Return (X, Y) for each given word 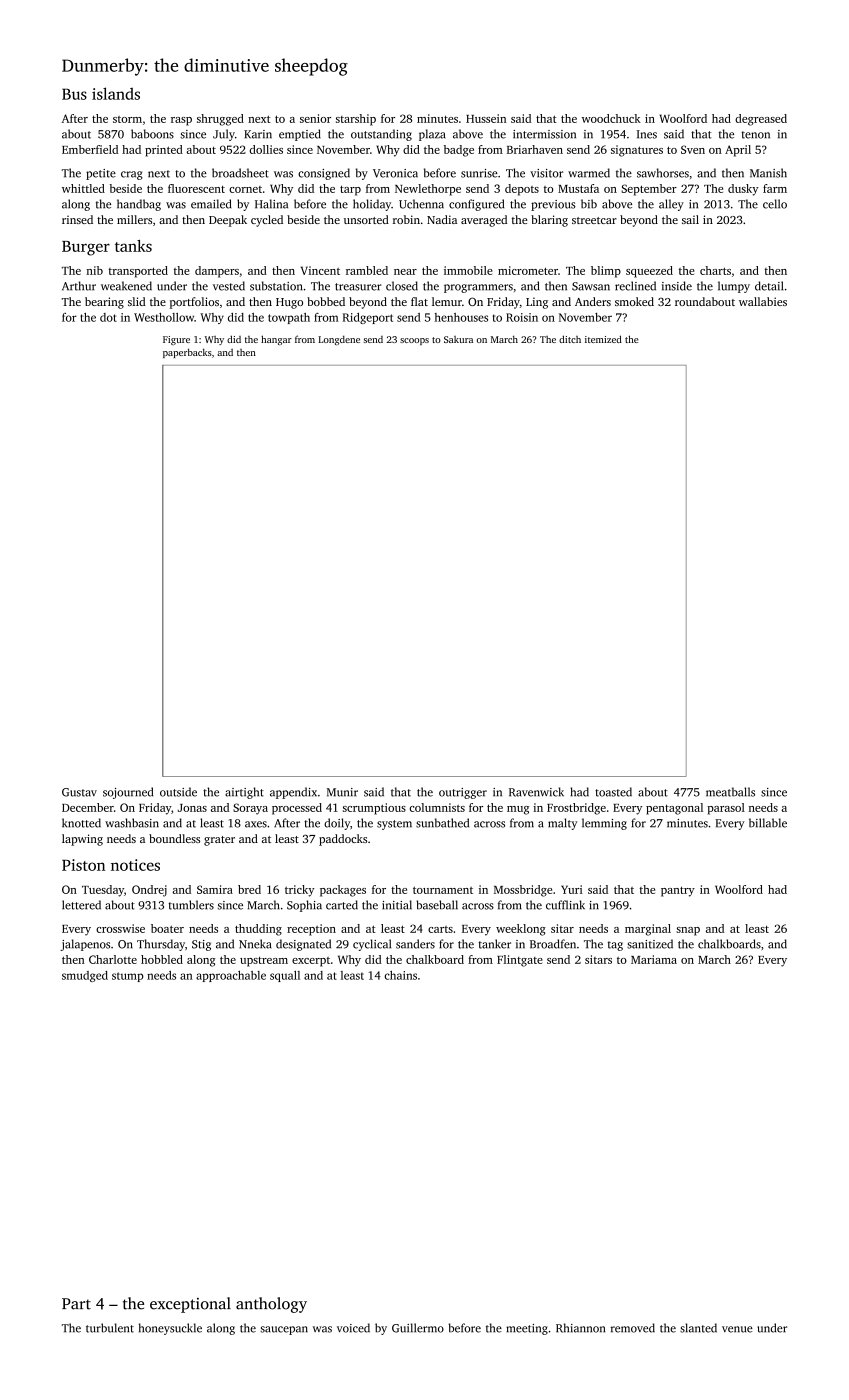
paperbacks (187, 353)
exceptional (190, 1305)
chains (400, 975)
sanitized (650, 944)
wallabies (763, 301)
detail (769, 286)
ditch (570, 339)
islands (116, 93)
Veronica (395, 173)
